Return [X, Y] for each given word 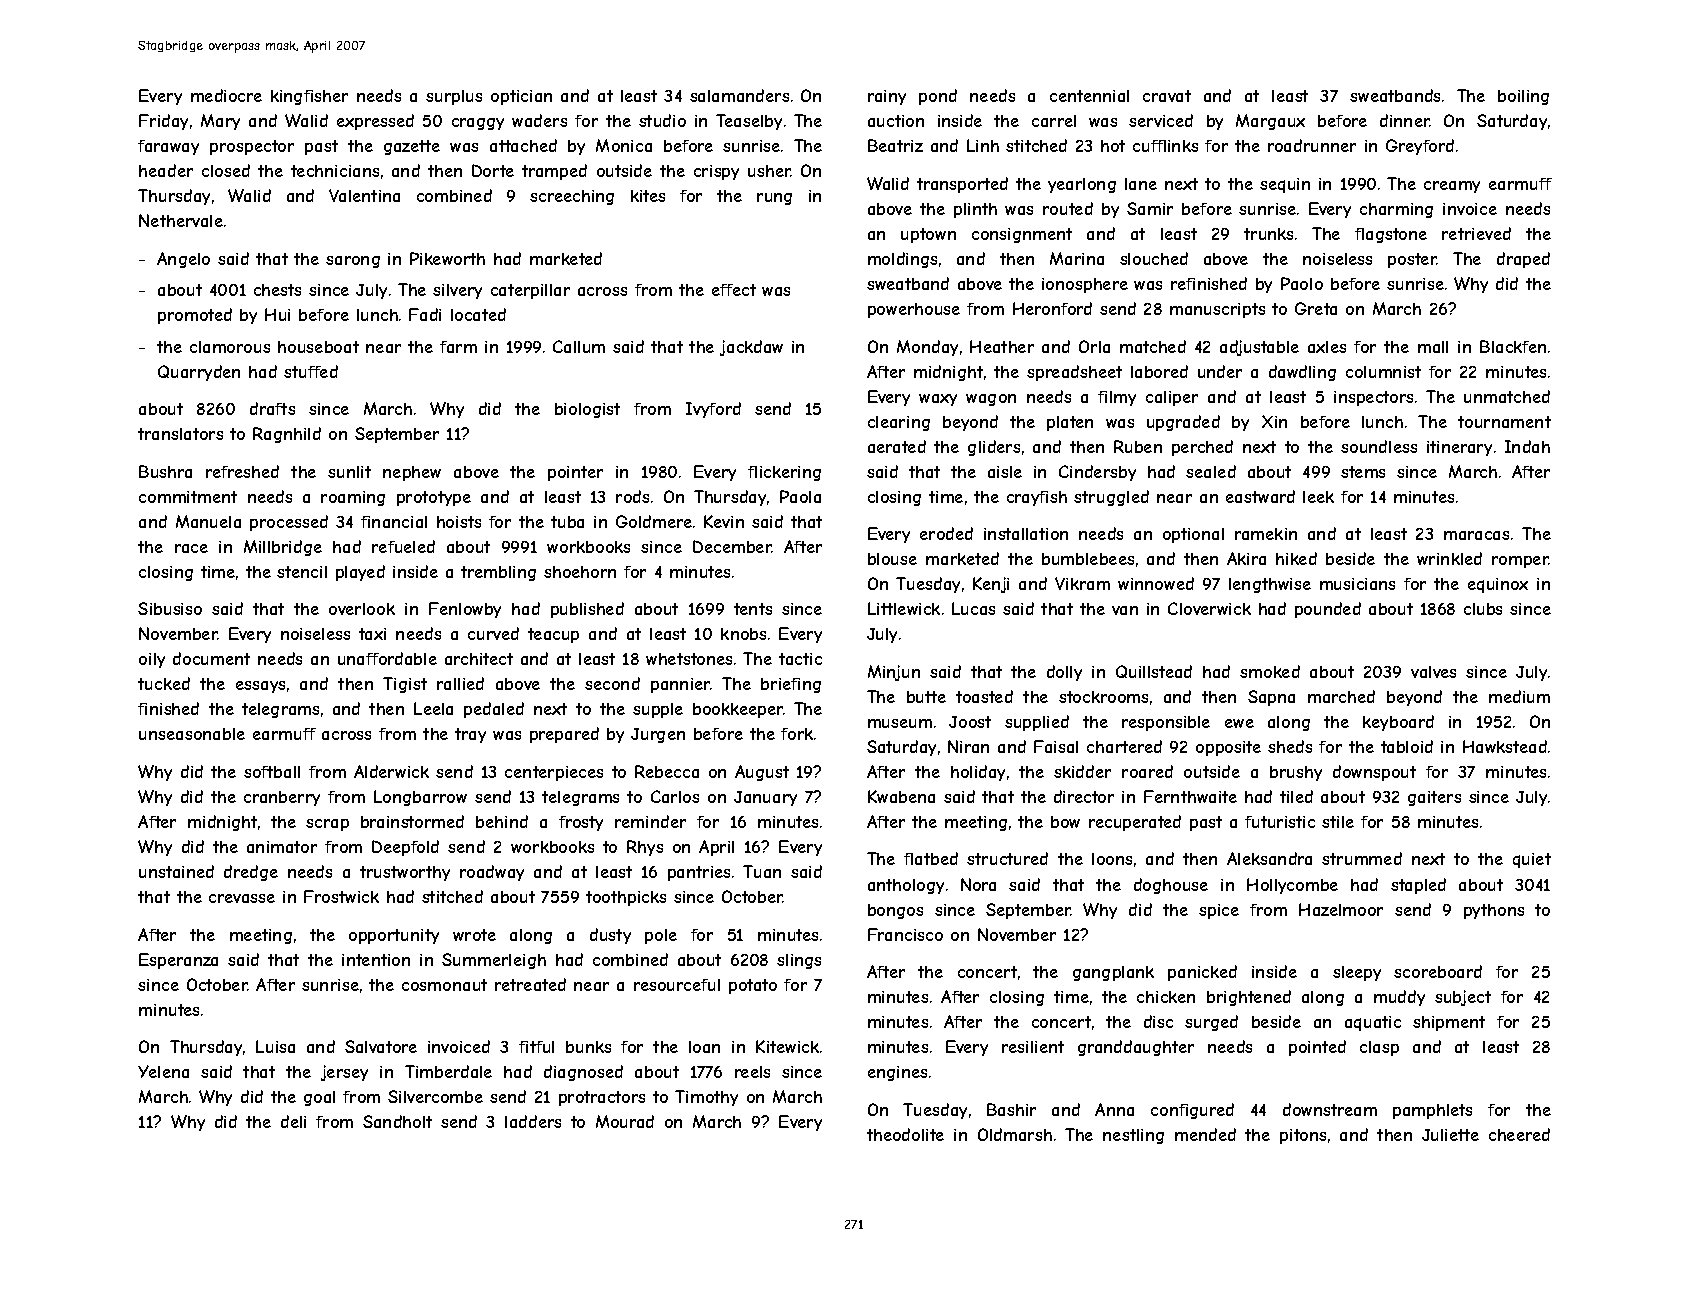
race [191, 548]
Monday [927, 348]
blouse [892, 559]
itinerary [1459, 448]
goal [319, 1098]
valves [1433, 672]
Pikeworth [447, 258]
